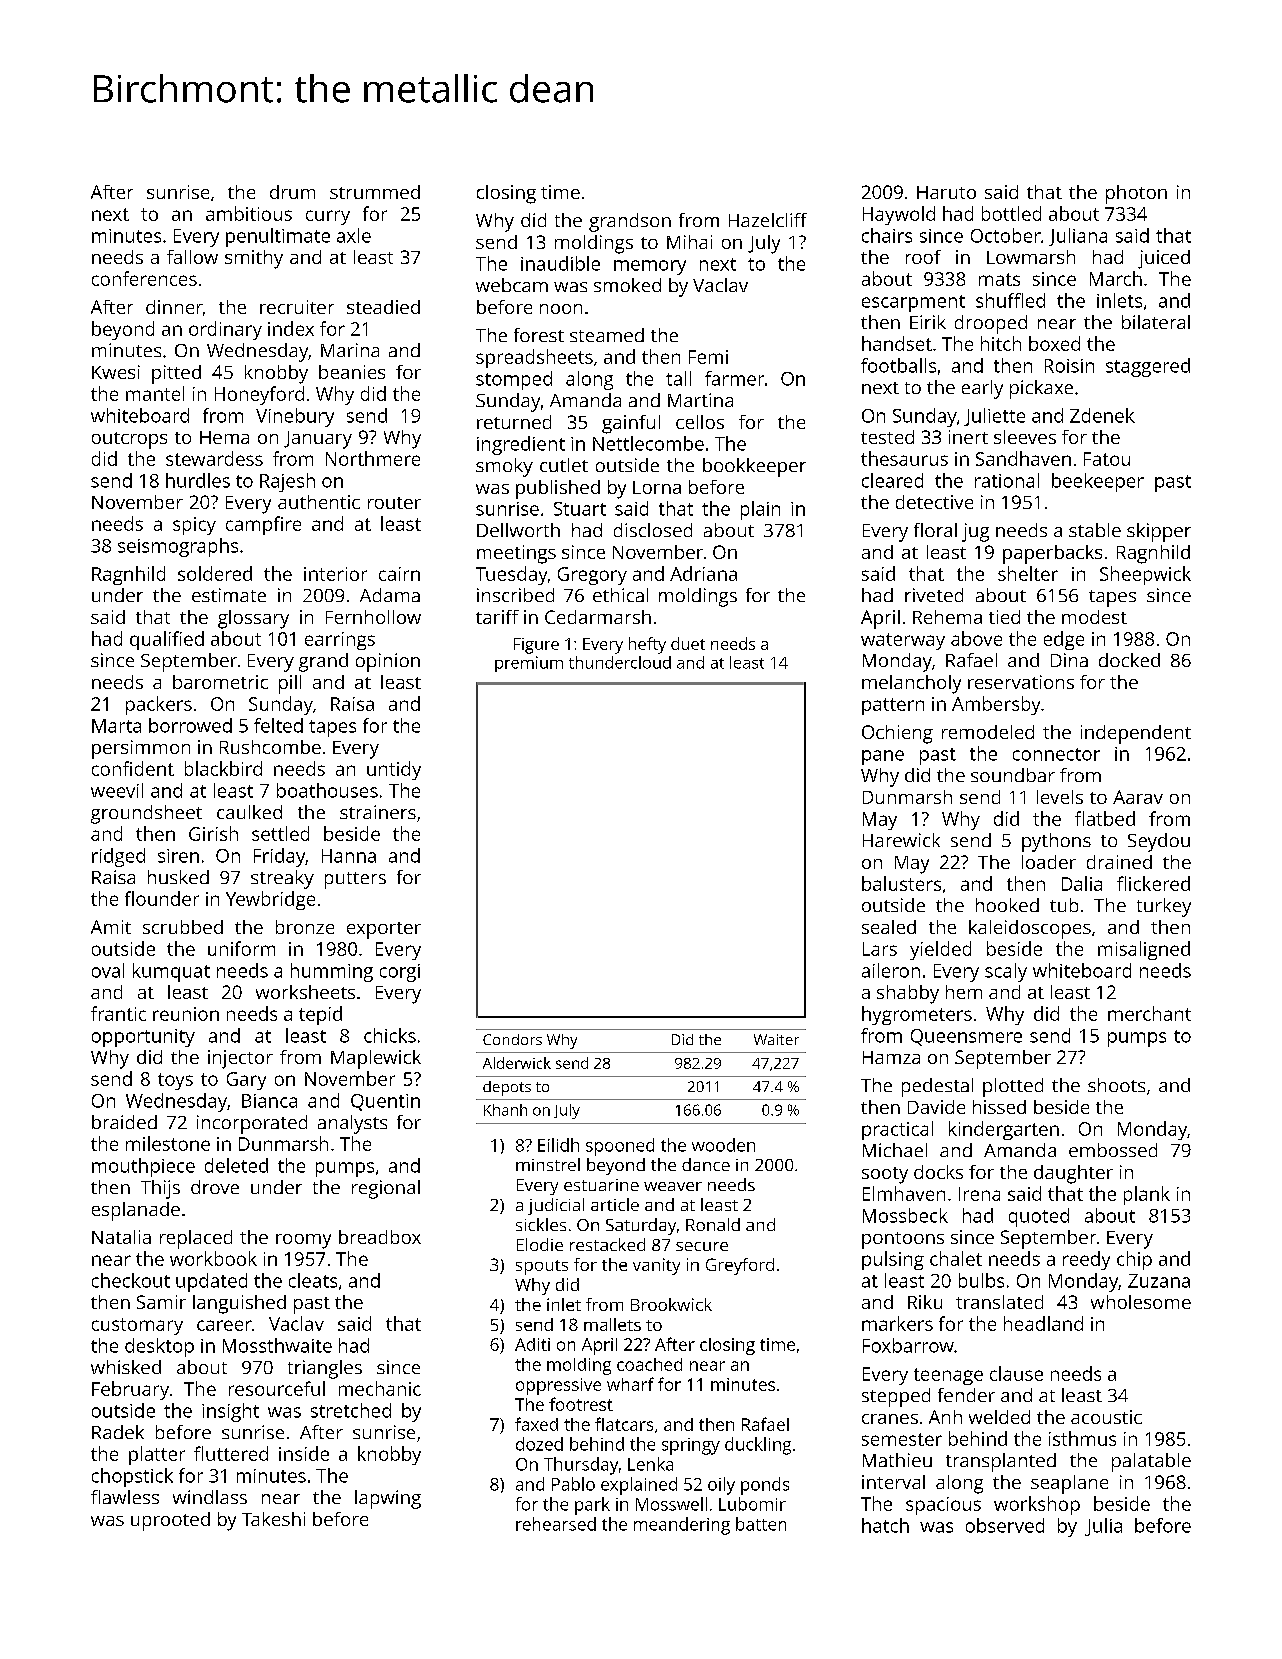 This page has width=1282, height=1659. What do you see at coordinates (548, 1164) in the page?
I see `minstrel` at bounding box center [548, 1164].
